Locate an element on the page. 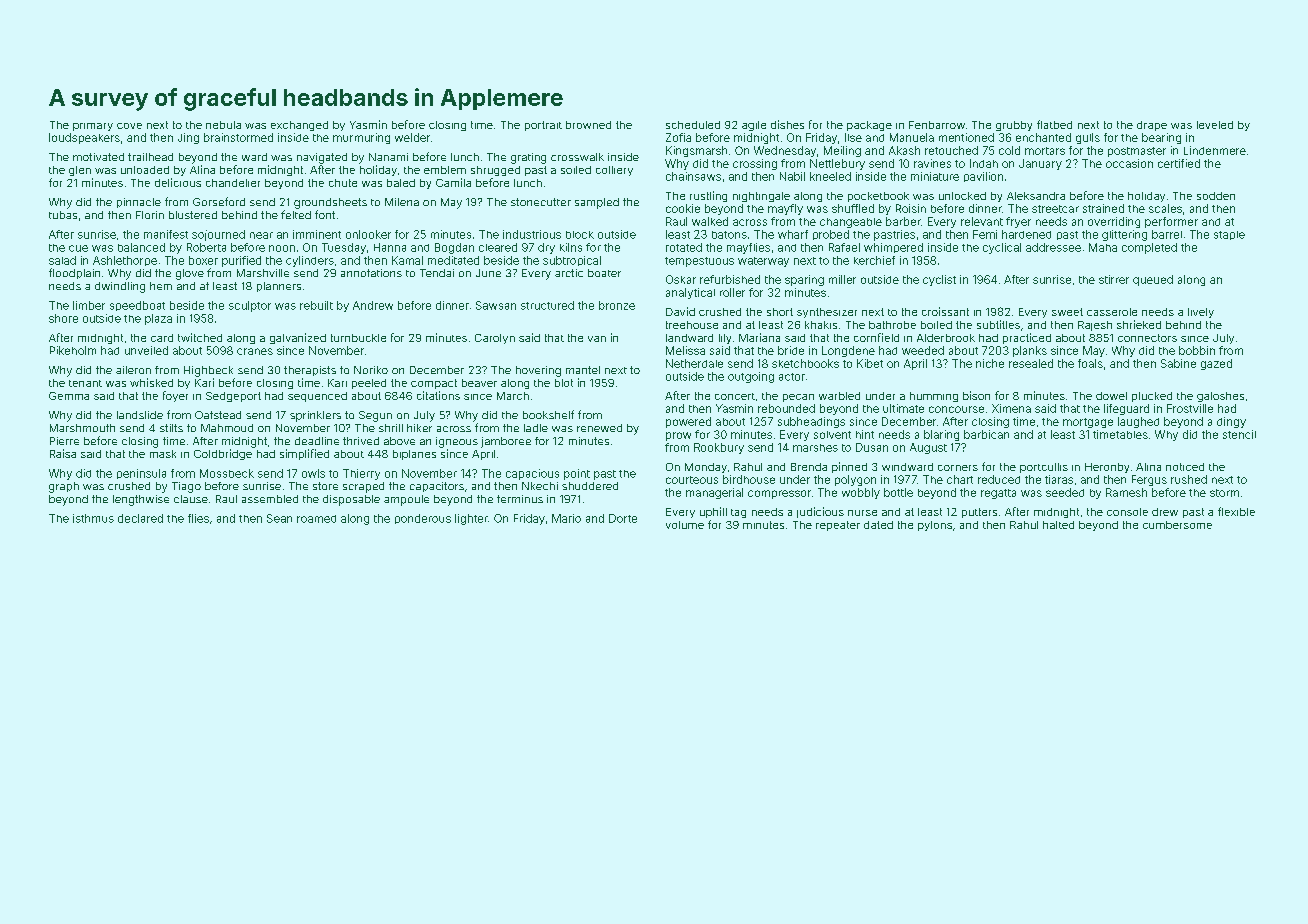 Image resolution: width=1308 pixels, height=924 pixels. volume is located at coordinates (685, 525).
